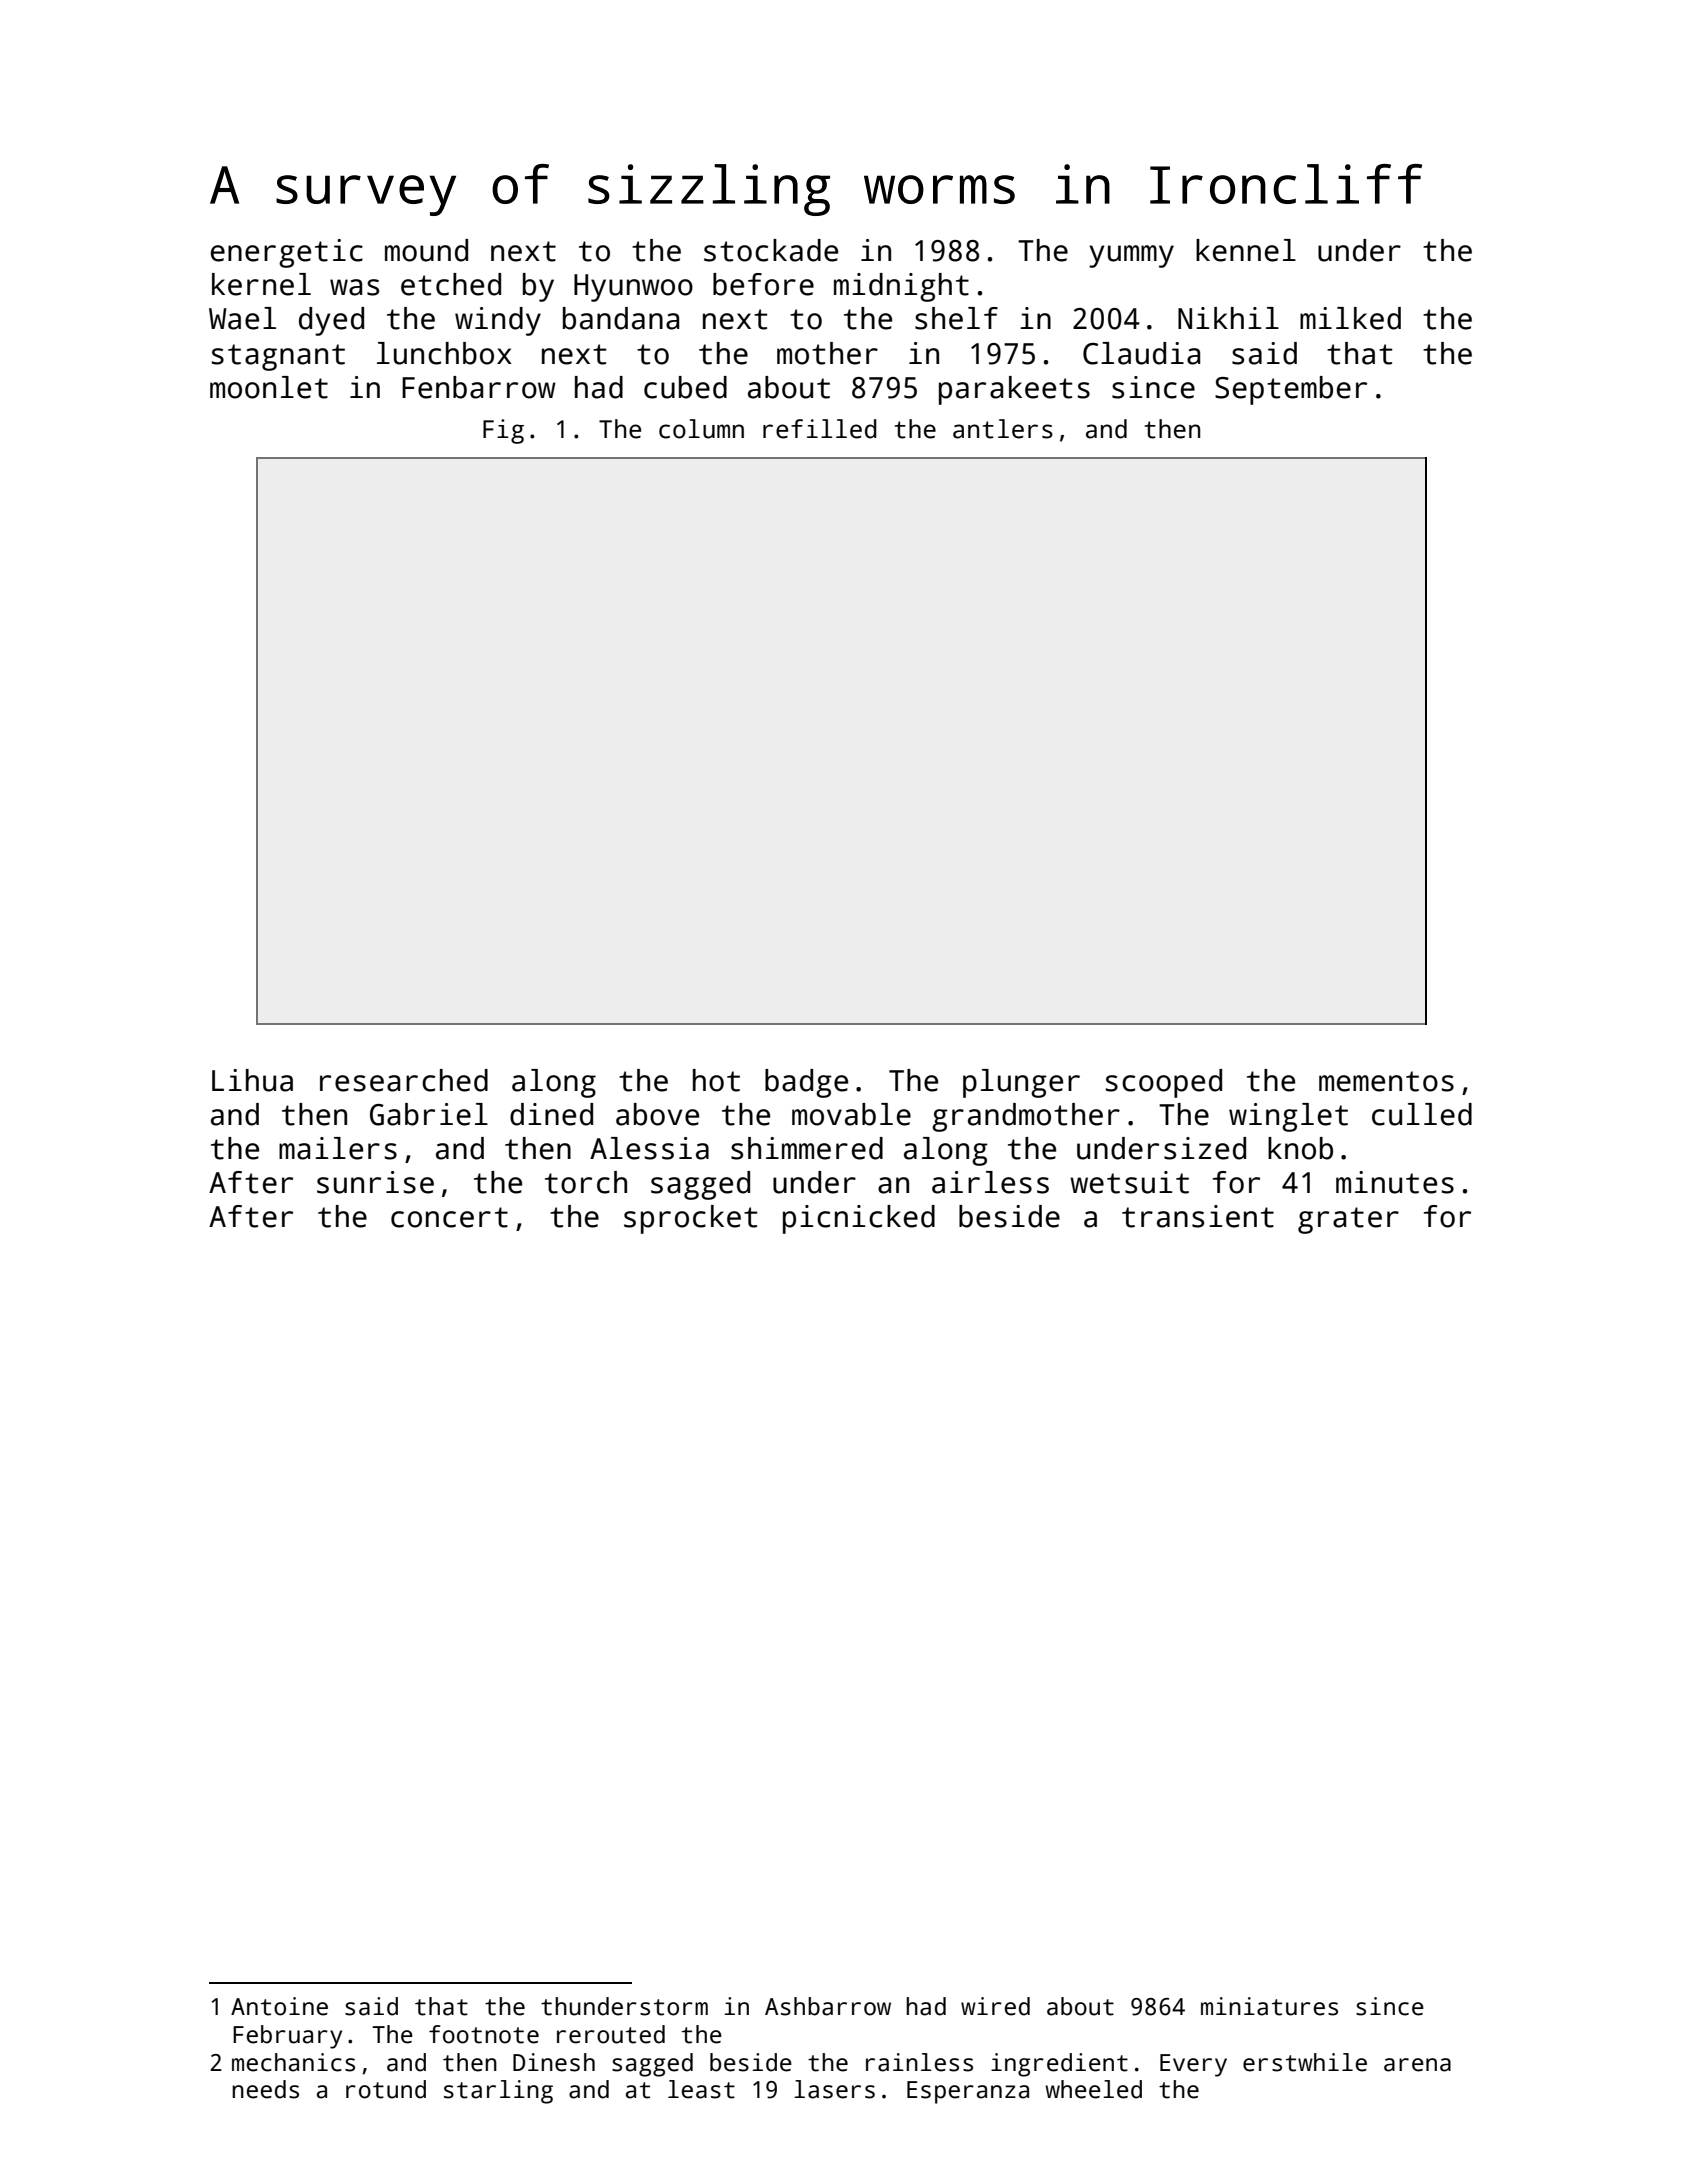 Image resolution: width=1683 pixels, height=2178 pixels. What do you see at coordinates (1417, 2065) in the screenshot?
I see `arena` at bounding box center [1417, 2065].
